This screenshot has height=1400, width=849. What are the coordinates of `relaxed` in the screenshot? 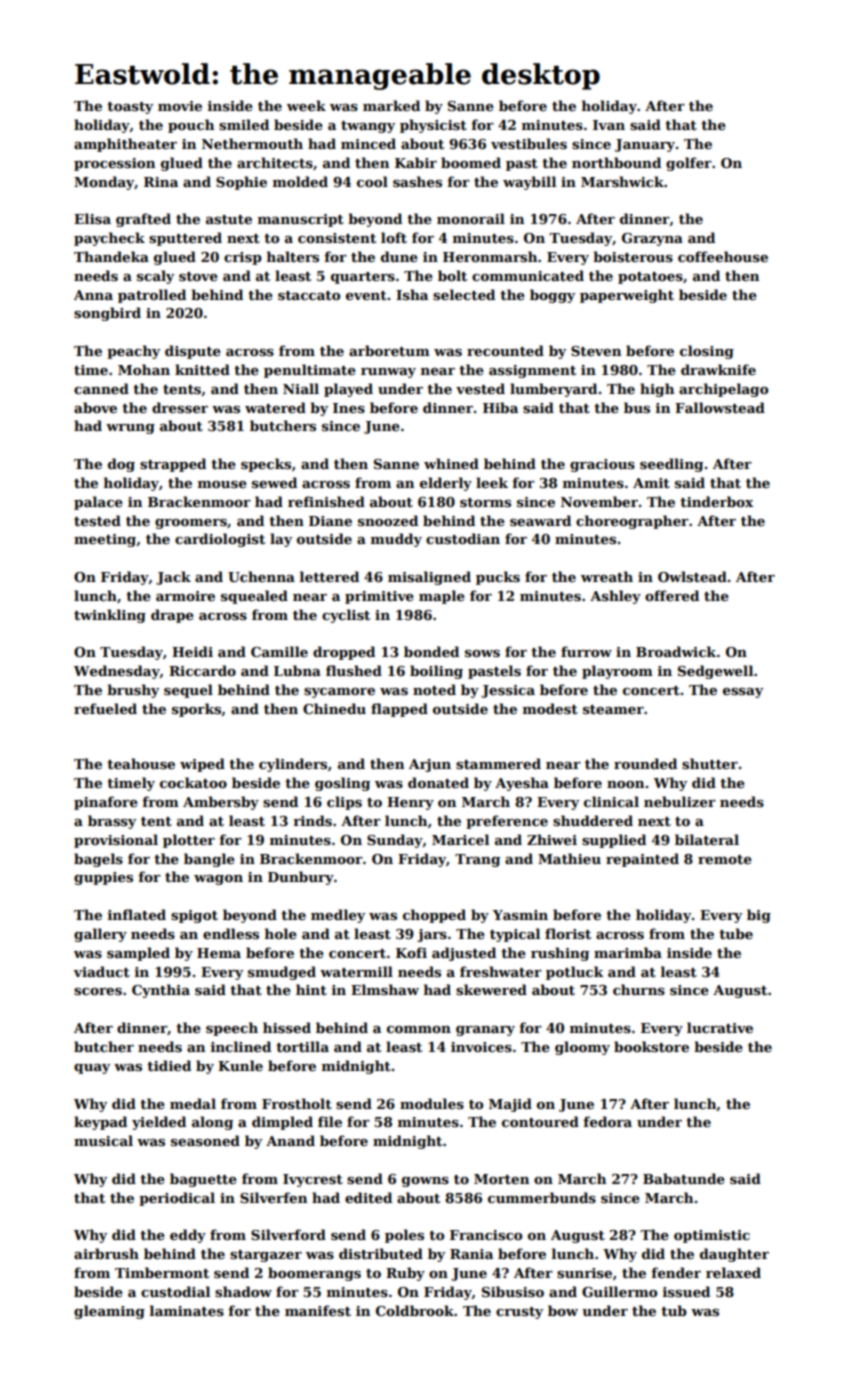 It's located at (733, 1272).
